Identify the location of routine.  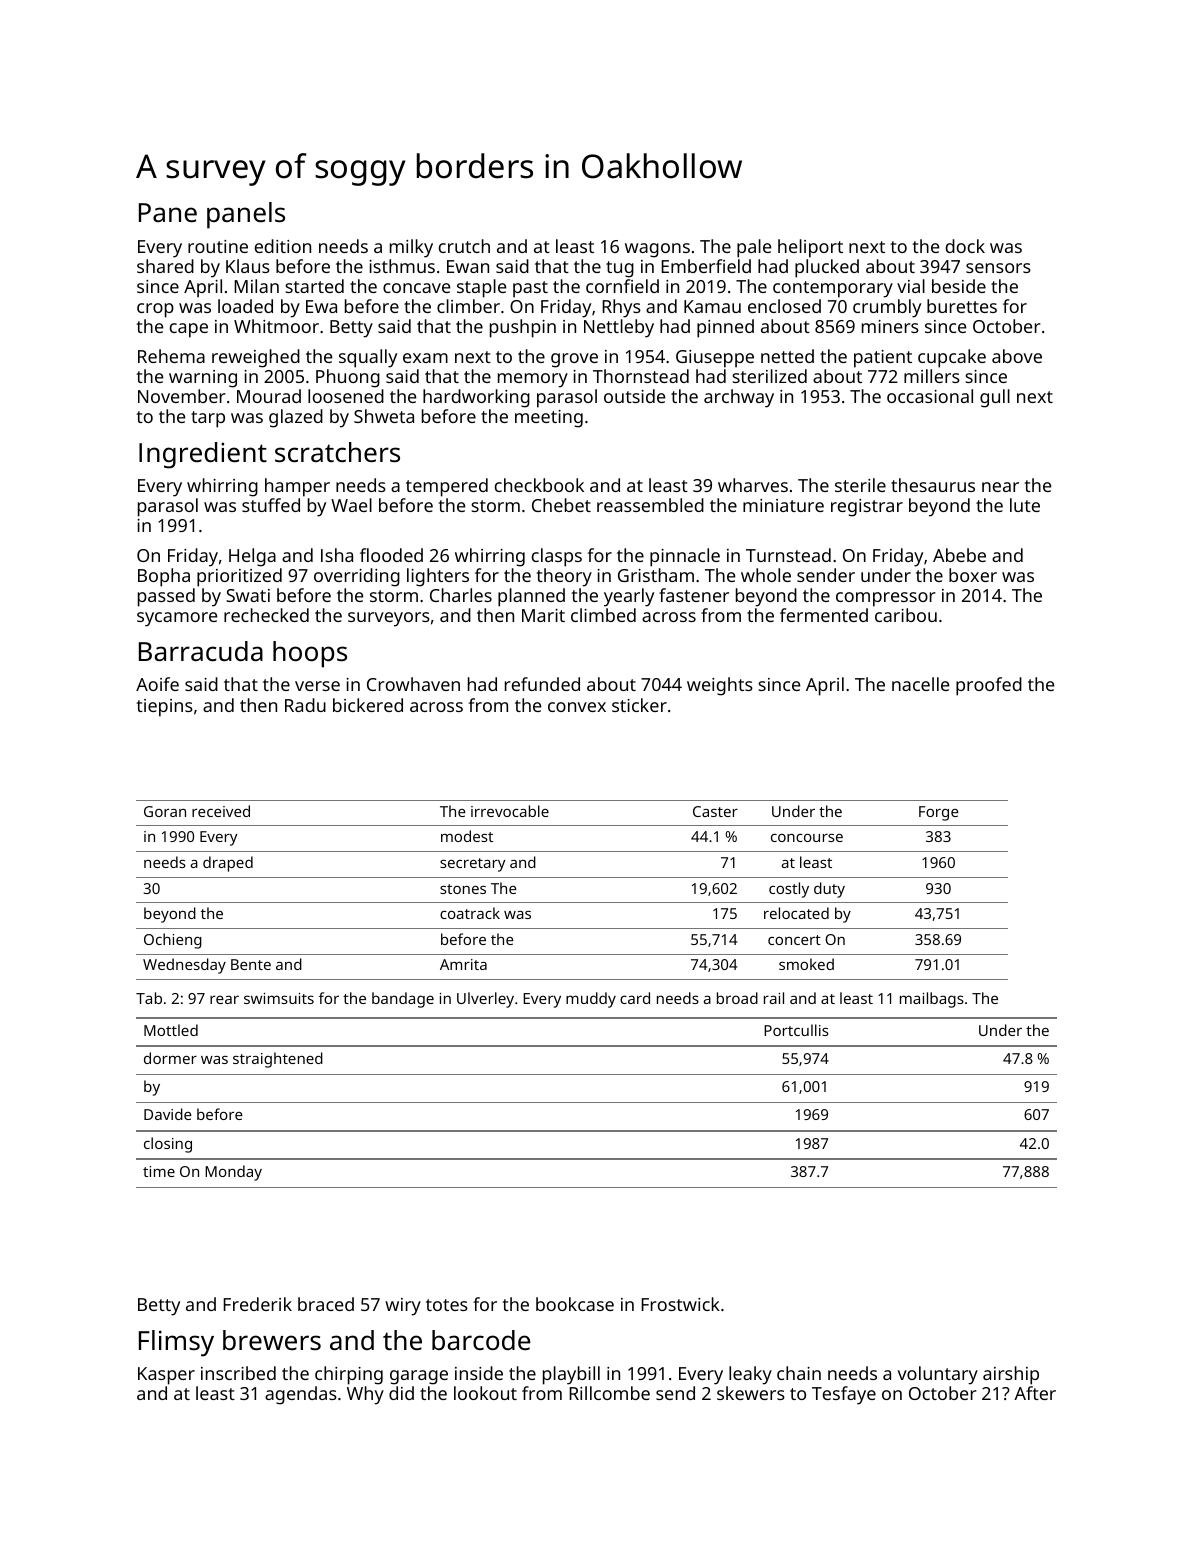
(218, 246).
